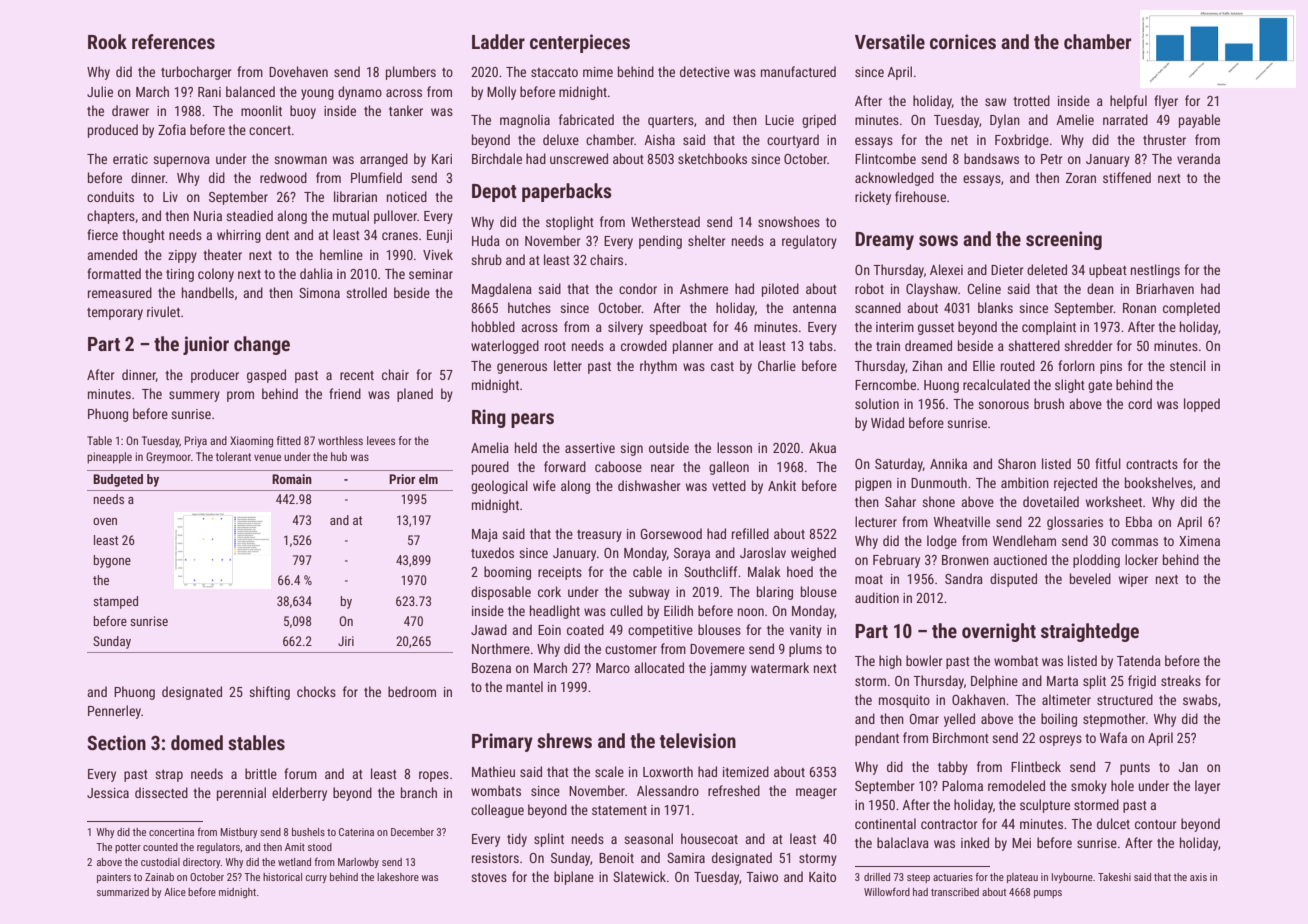  What do you see at coordinates (793, 141) in the document?
I see `courtyard` at bounding box center [793, 141].
